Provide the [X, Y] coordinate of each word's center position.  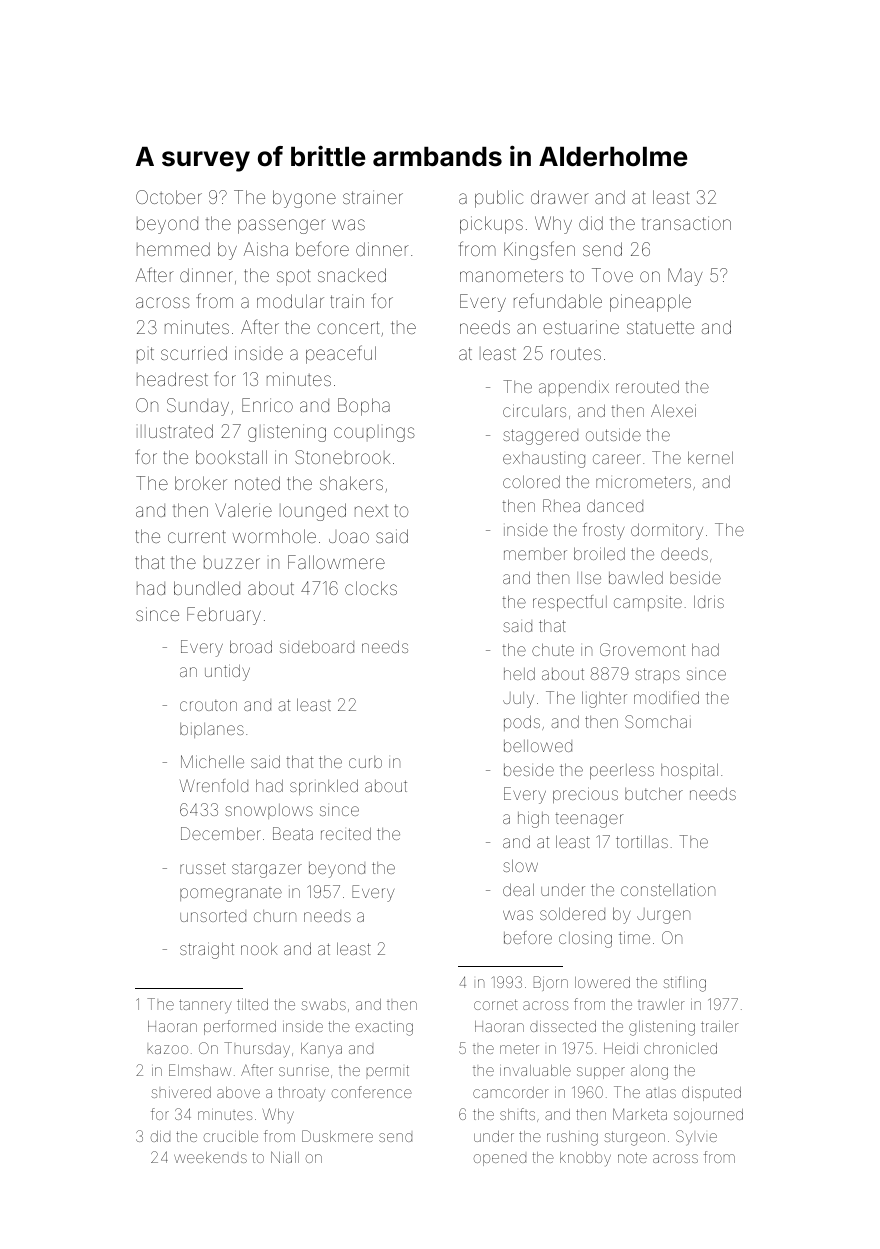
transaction [686, 223]
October [169, 197]
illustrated [175, 431]
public [499, 199]
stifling [684, 984]
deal [518, 889]
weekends [210, 1157]
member [535, 554]
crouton [208, 705]
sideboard [317, 646]
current [197, 536]
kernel [710, 457]
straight [207, 950]
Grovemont [642, 649]
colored [531, 481]
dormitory [667, 532]
